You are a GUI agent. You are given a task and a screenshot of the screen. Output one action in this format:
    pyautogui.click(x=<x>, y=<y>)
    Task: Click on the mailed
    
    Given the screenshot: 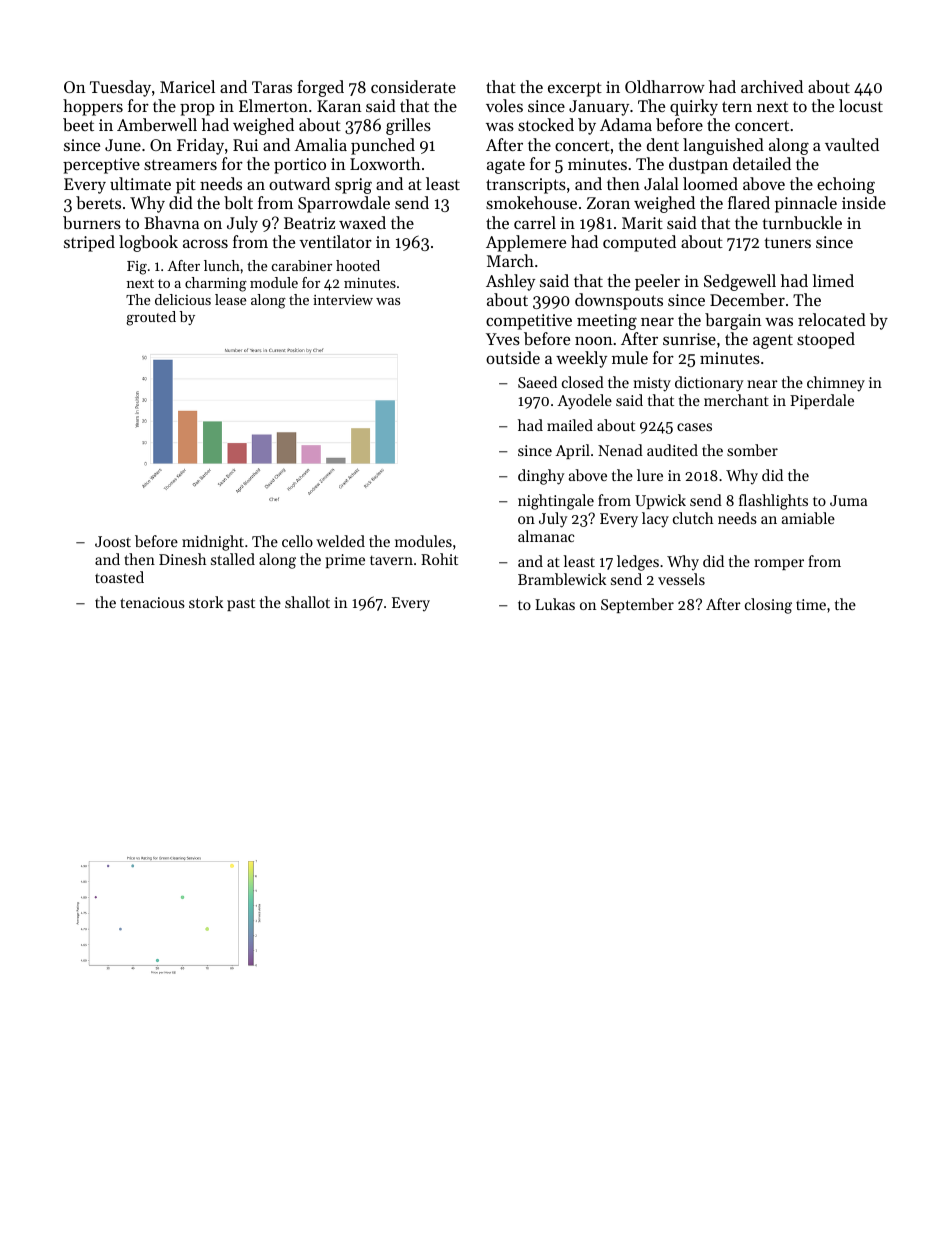 What is the action you would take?
    pyautogui.click(x=570, y=425)
